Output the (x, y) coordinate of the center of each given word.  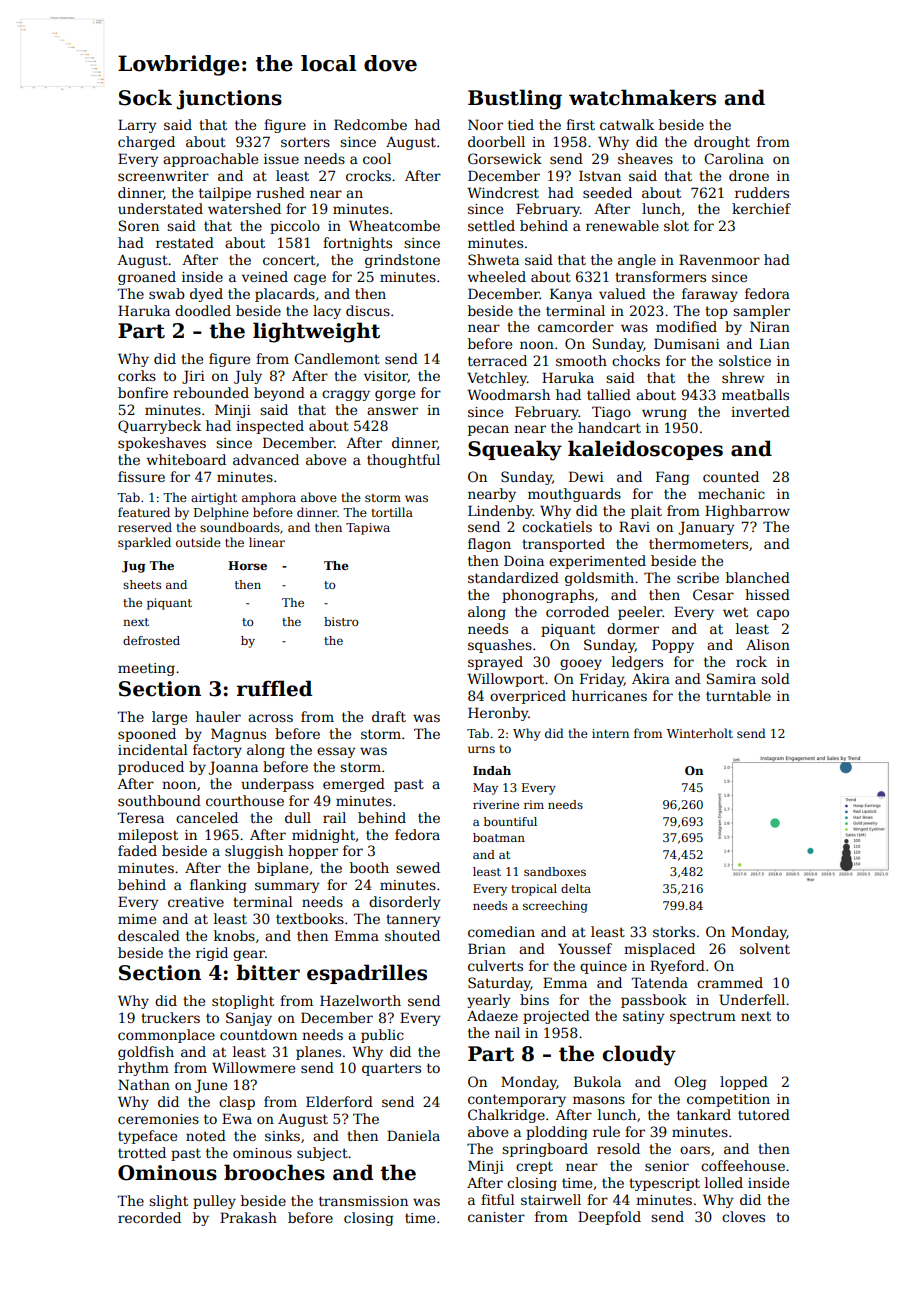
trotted (142, 1152)
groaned (147, 278)
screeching (555, 907)
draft (389, 716)
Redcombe (370, 124)
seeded (607, 192)
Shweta (493, 259)
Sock (145, 97)
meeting (146, 669)
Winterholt (700, 733)
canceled (207, 817)
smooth (581, 360)
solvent (765, 948)
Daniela (413, 1135)
